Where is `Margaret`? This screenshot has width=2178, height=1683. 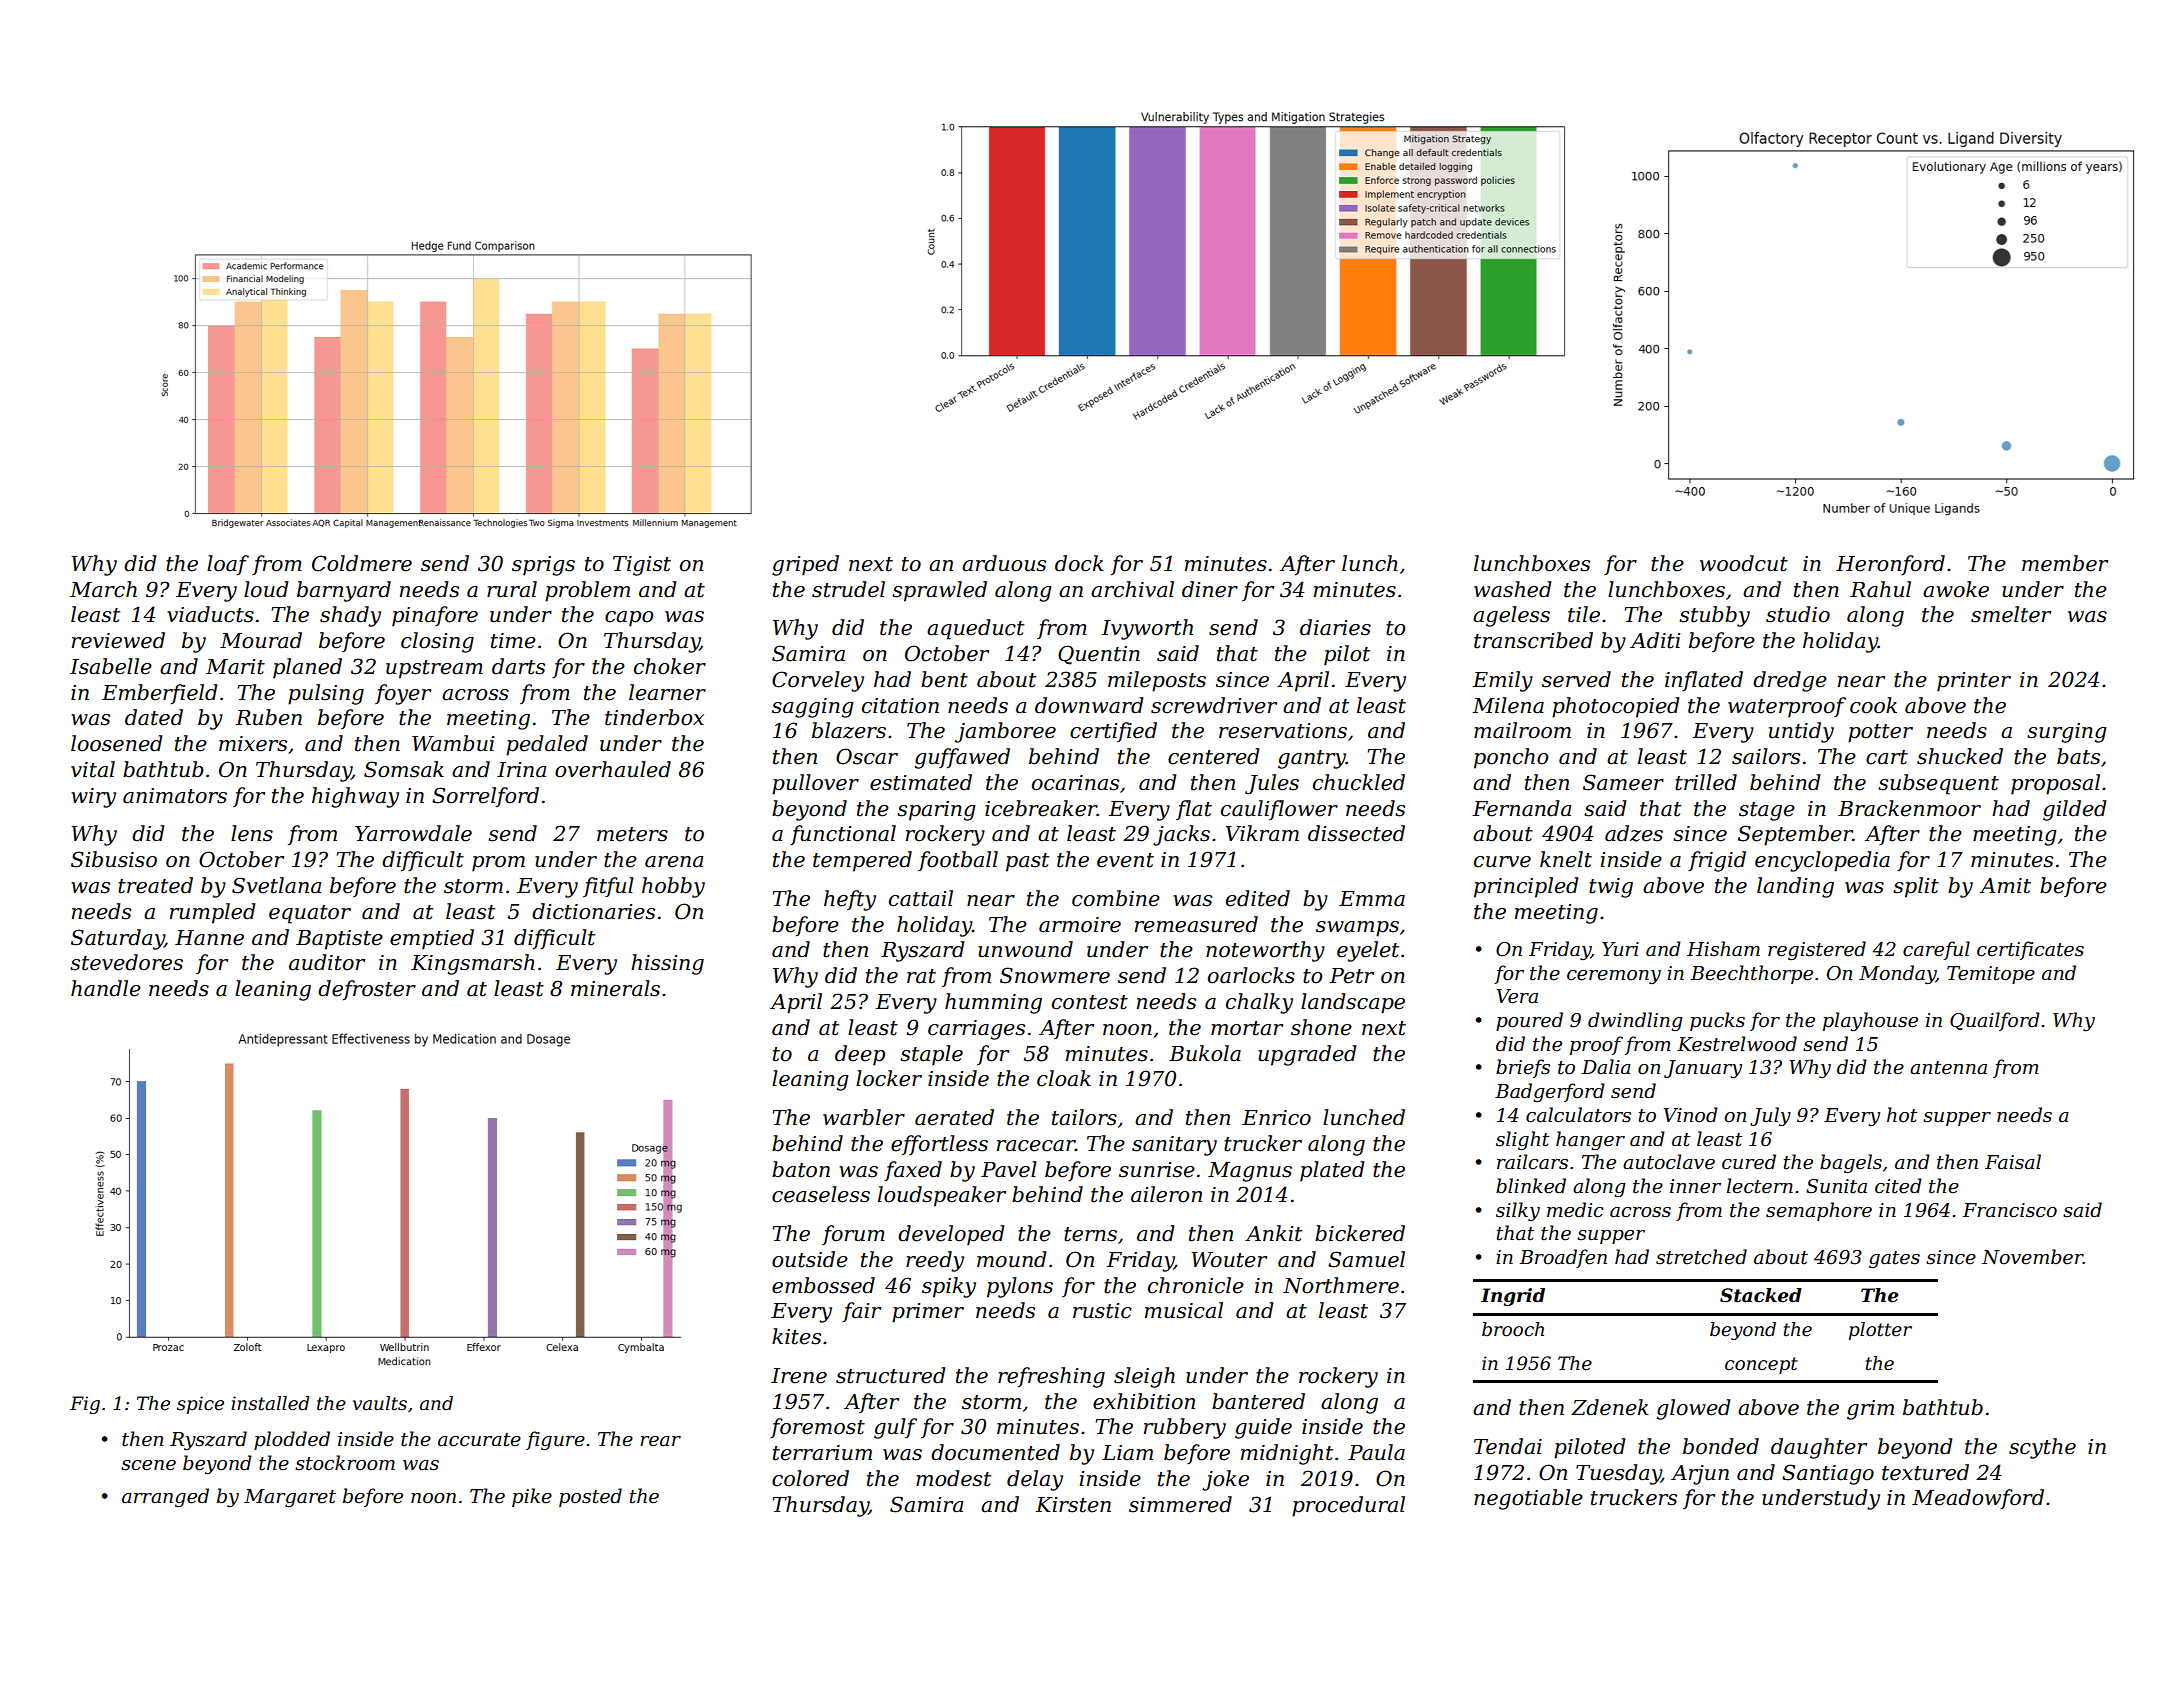
Margaret is located at coordinates (290, 1498).
